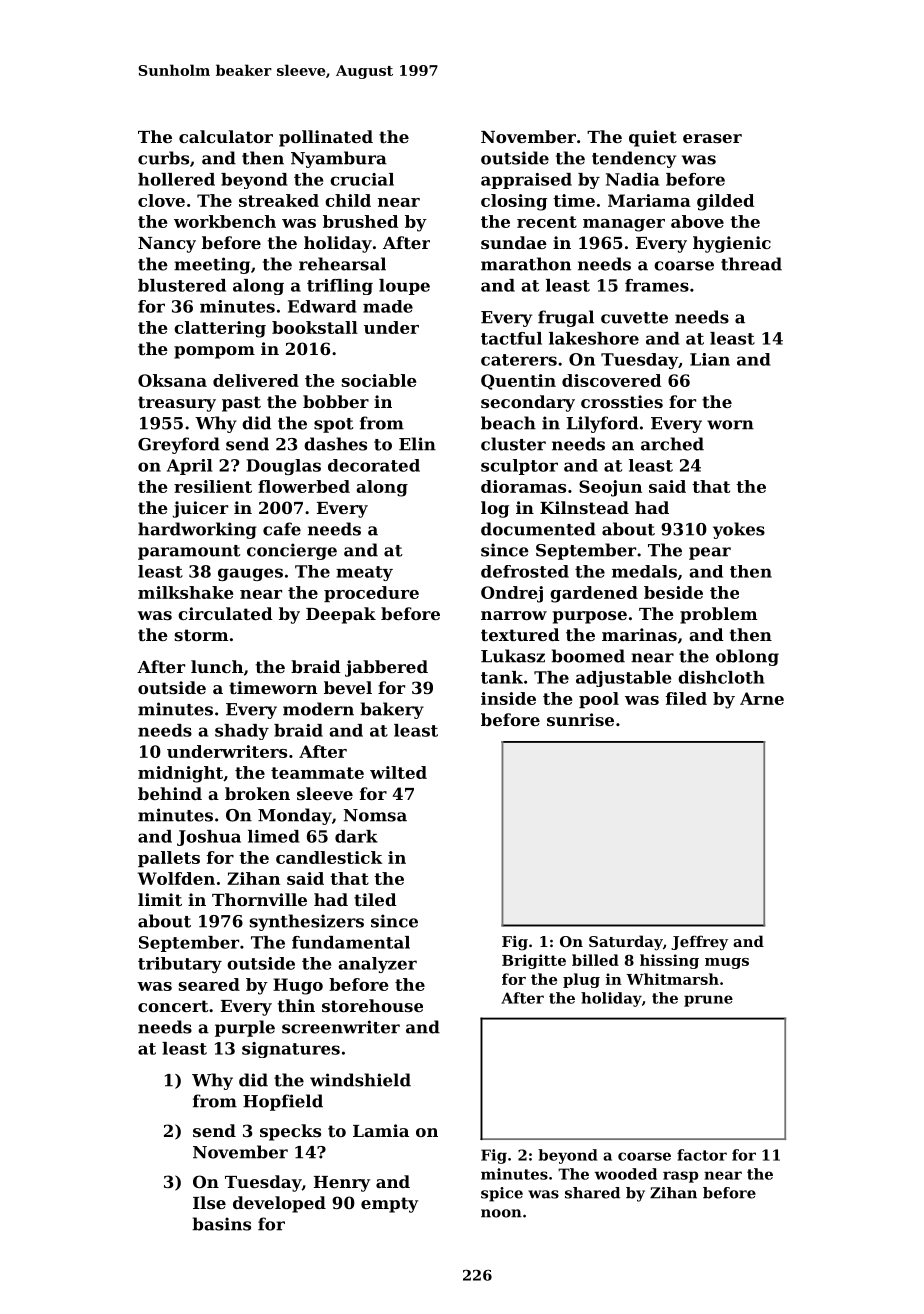 This page has width=924, height=1314. Describe the element at coordinates (388, 306) in the page. I see `made` at that location.
